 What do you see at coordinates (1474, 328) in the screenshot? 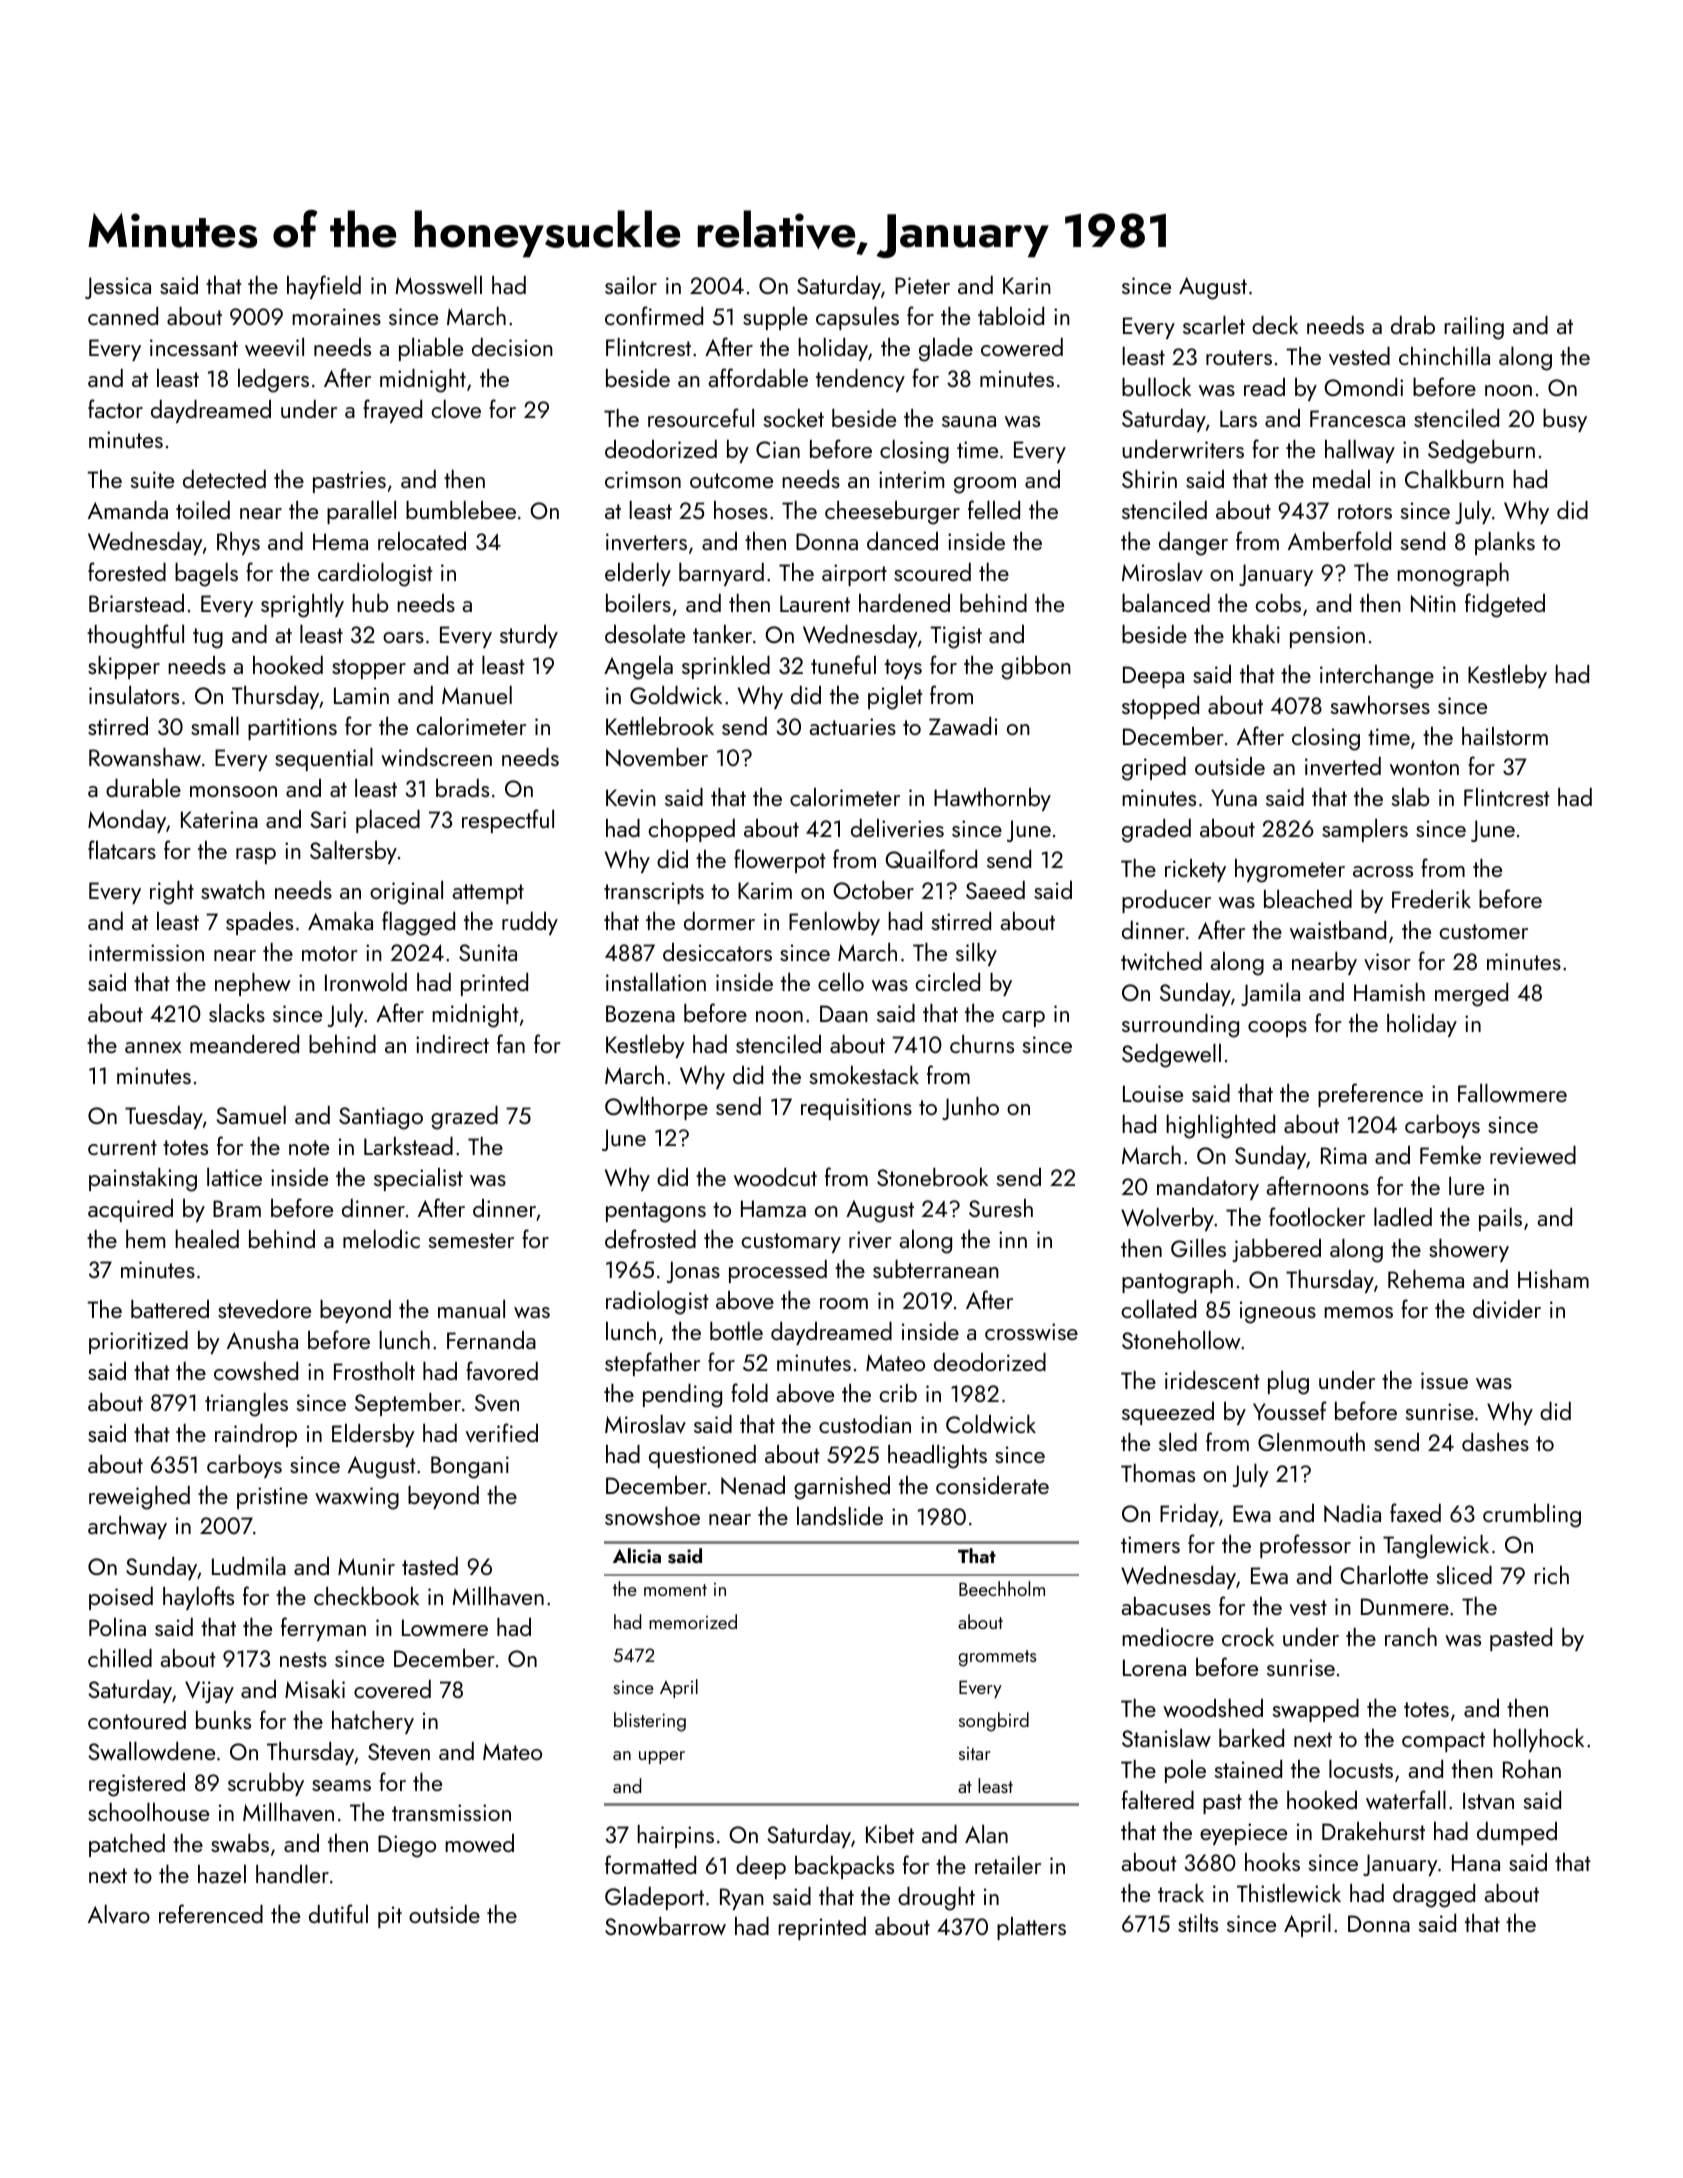
I see `railing` at bounding box center [1474, 328].
